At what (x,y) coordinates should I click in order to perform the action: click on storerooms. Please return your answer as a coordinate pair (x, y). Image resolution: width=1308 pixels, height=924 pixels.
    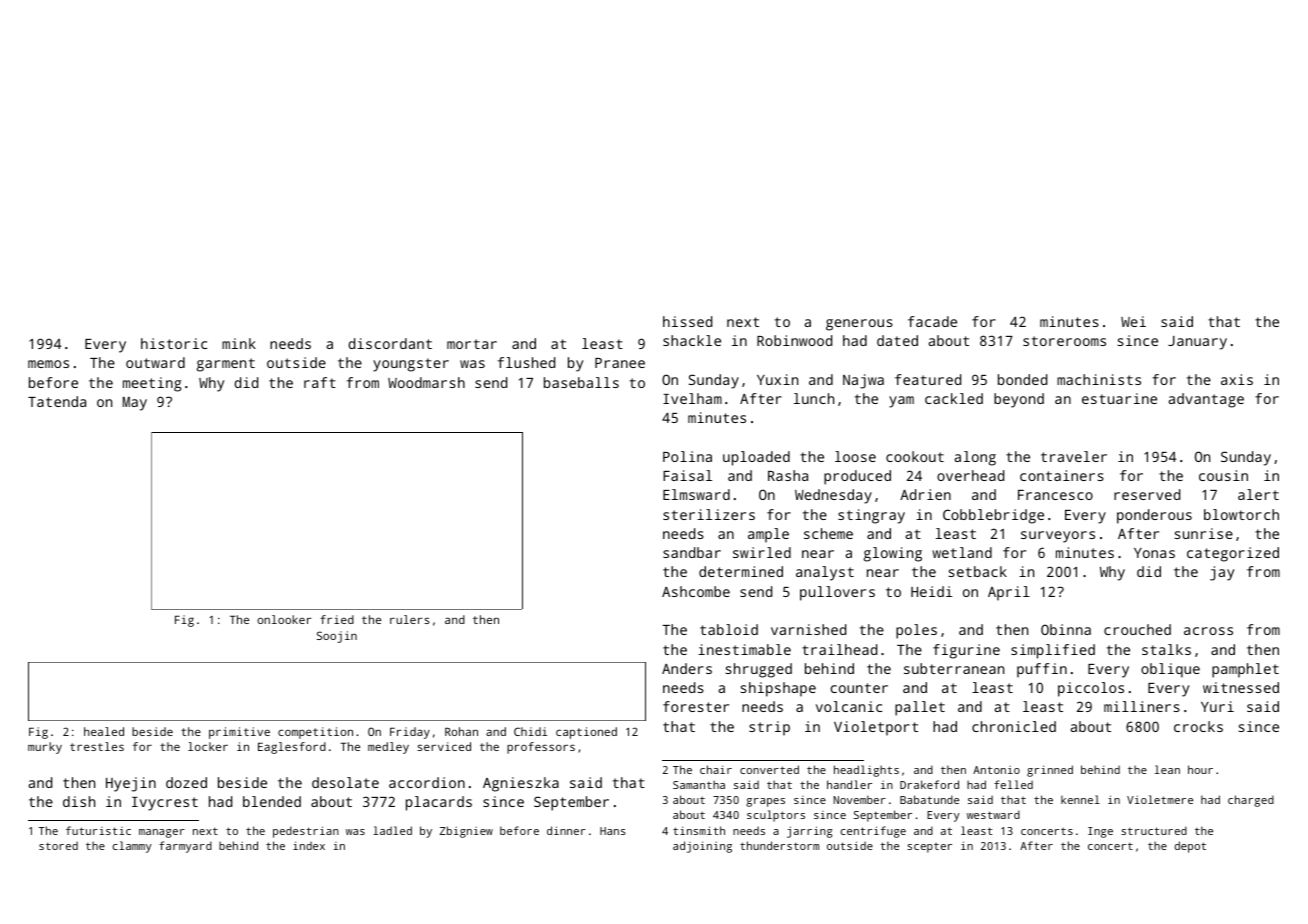
    Looking at the image, I should click on (1064, 341).
